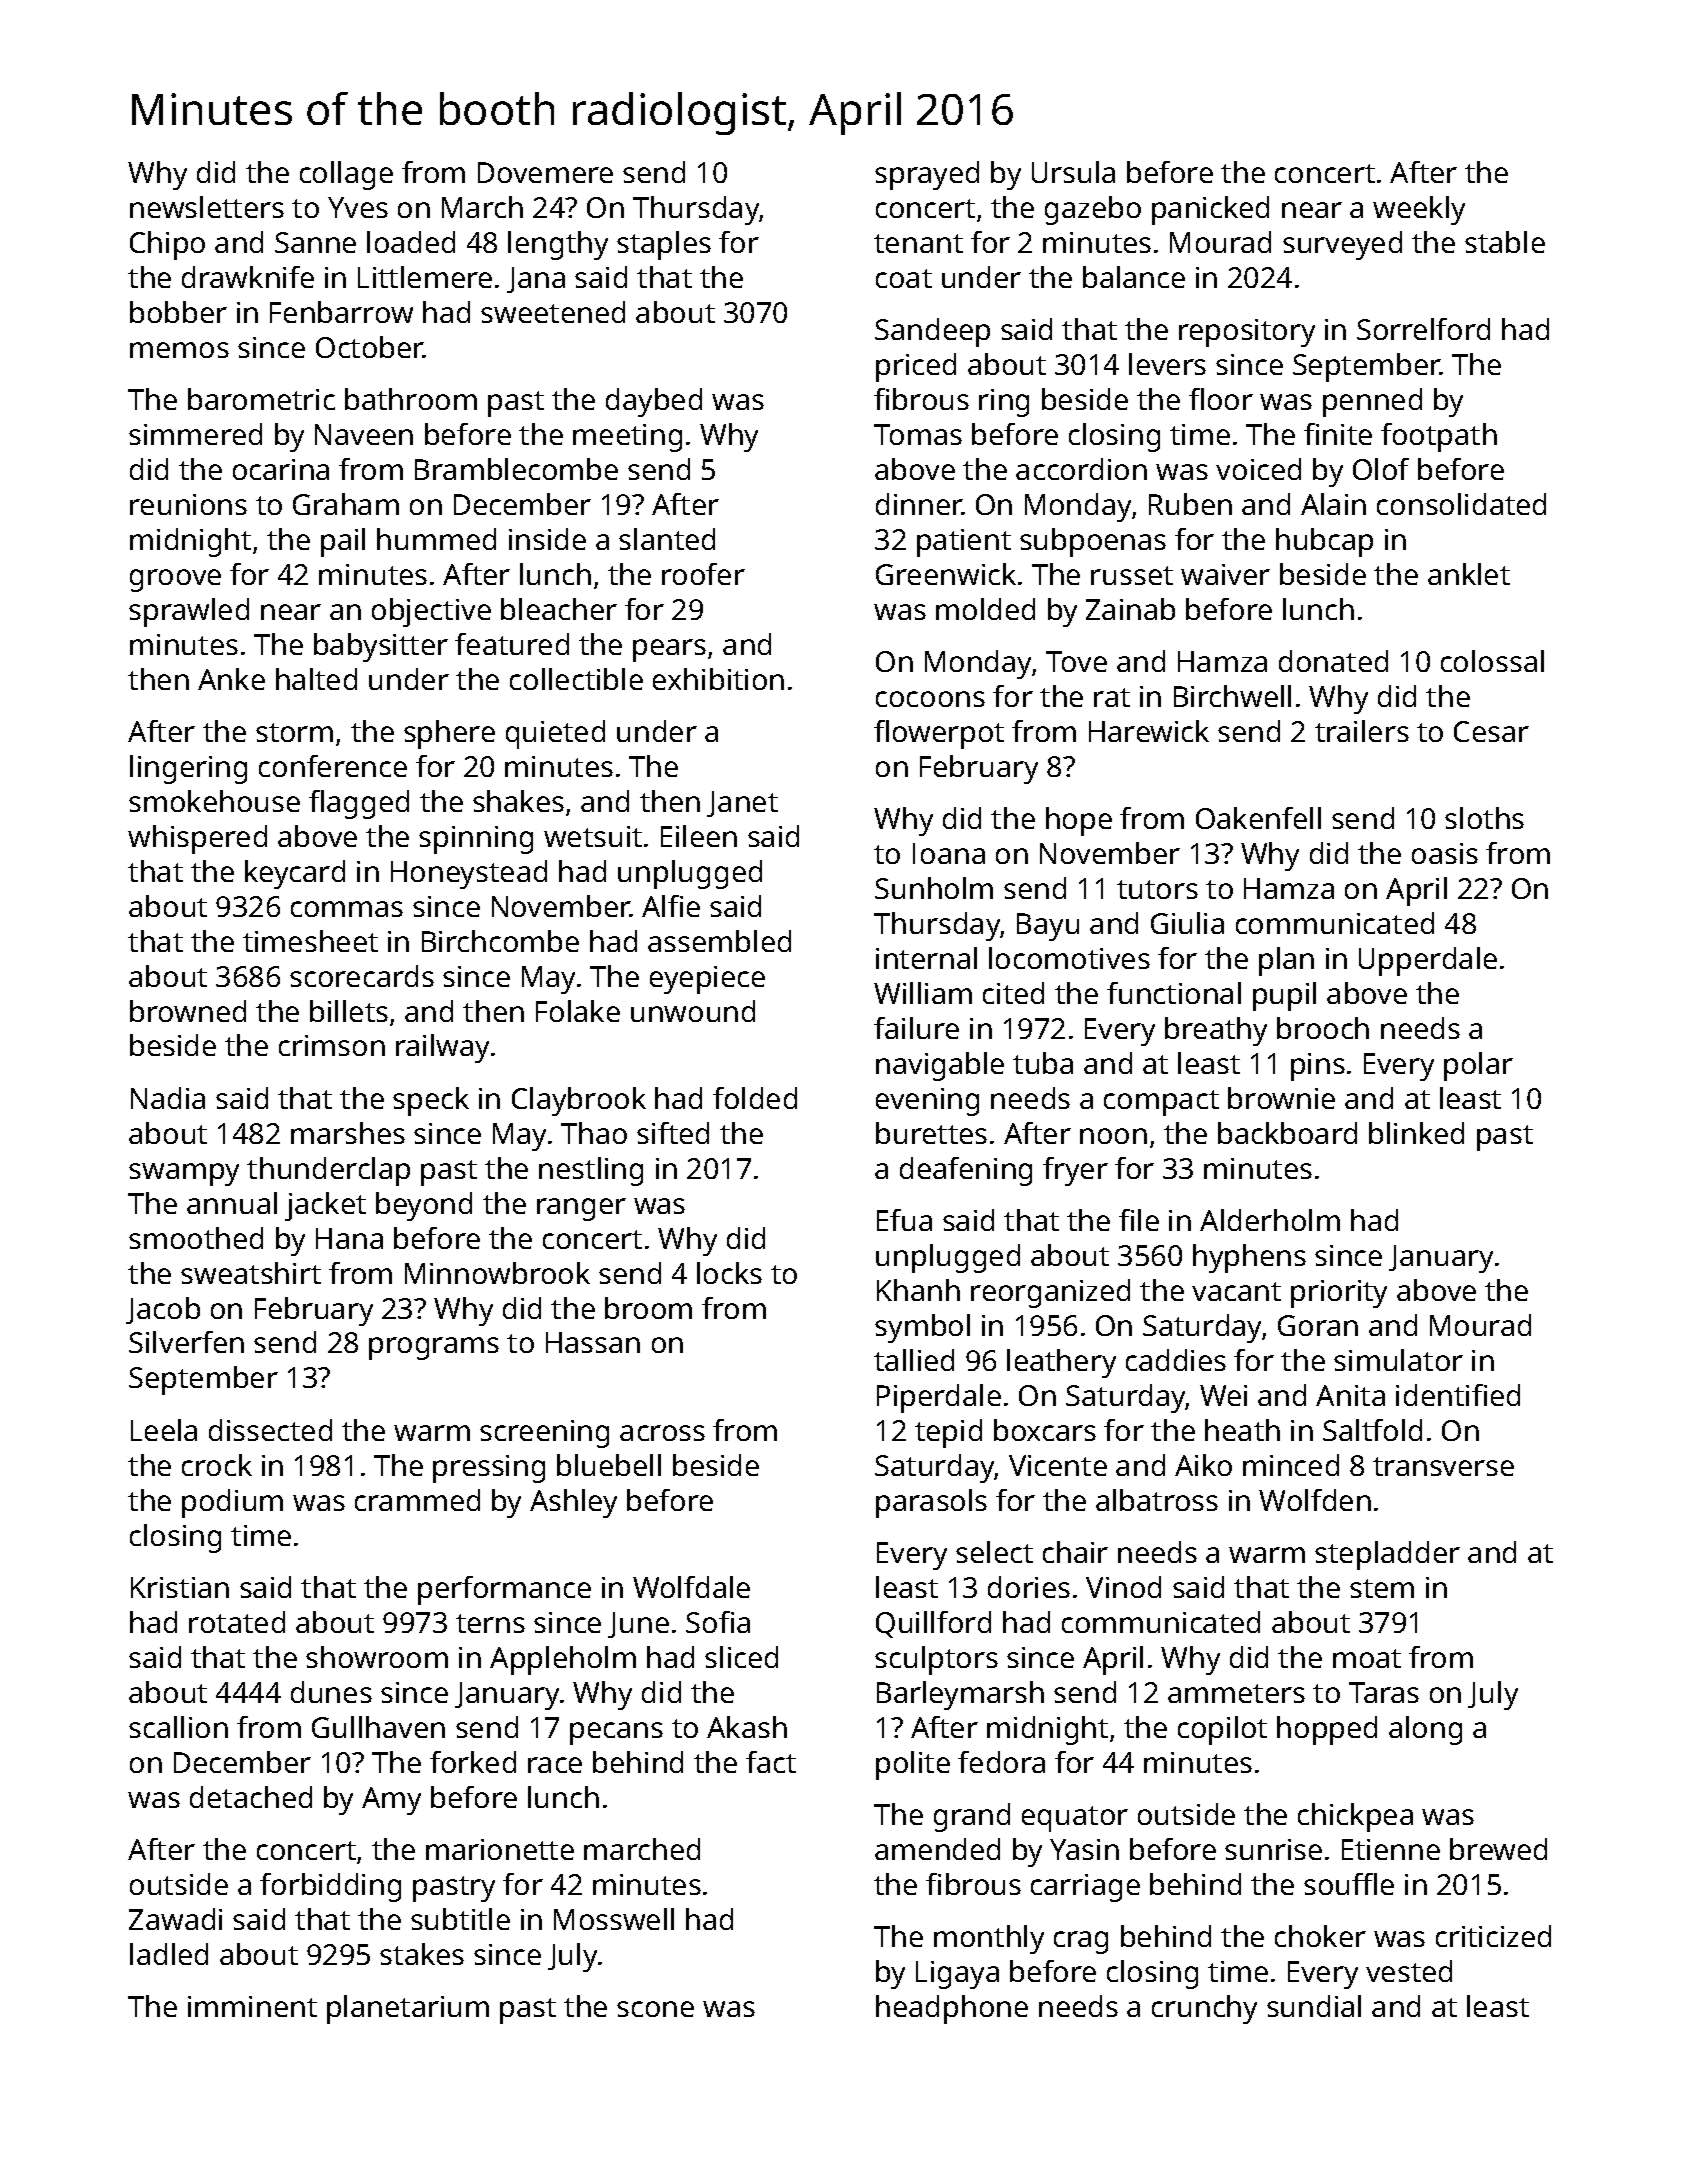 Image resolution: width=1683 pixels, height=2178 pixels. Describe the element at coordinates (1333, 661) in the page. I see `donated` at that location.
